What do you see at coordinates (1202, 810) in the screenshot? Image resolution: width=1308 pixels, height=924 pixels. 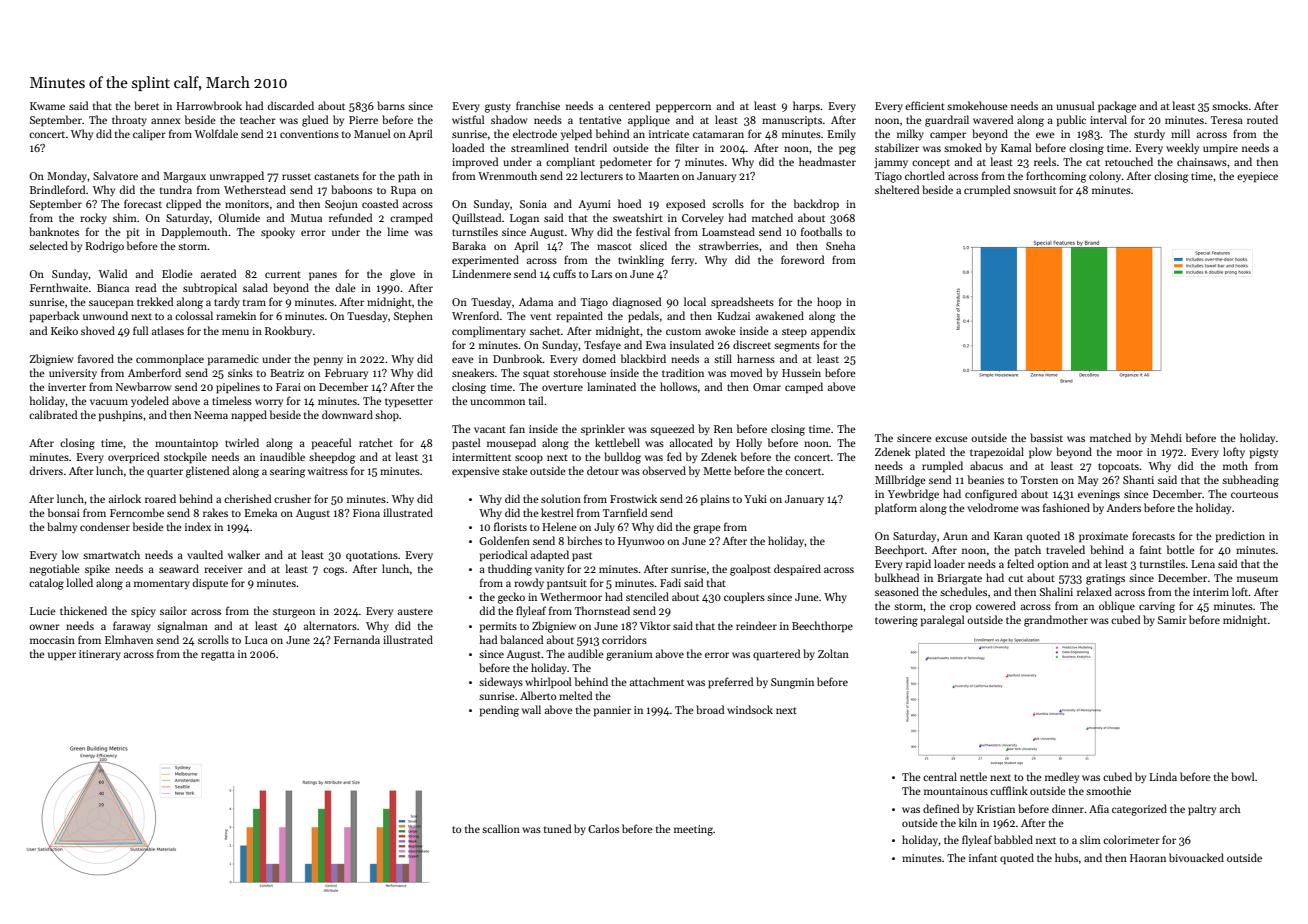 I see `paltry` at bounding box center [1202, 810].
